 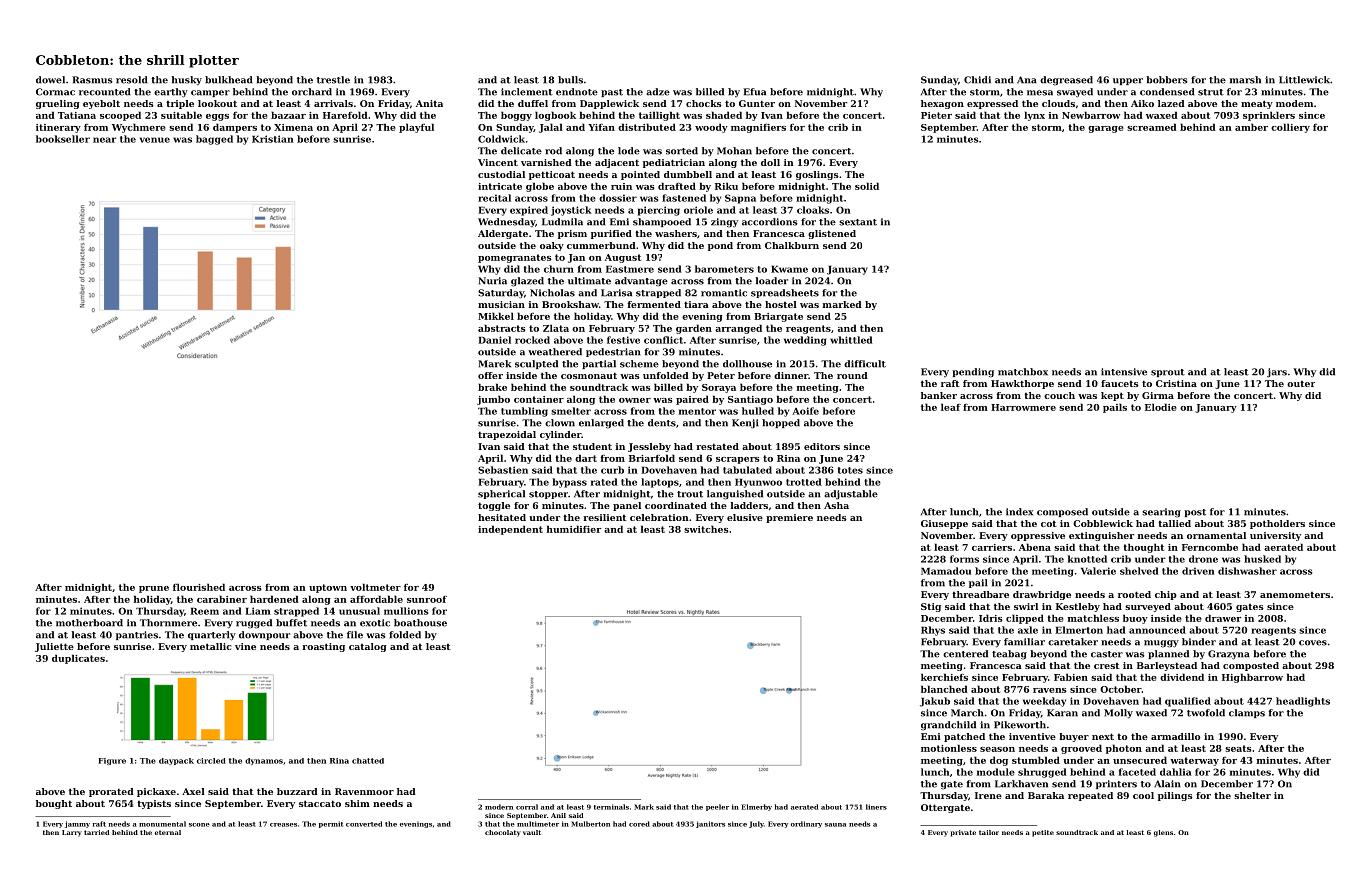 What do you see at coordinates (1245, 80) in the document?
I see `marsh` at bounding box center [1245, 80].
